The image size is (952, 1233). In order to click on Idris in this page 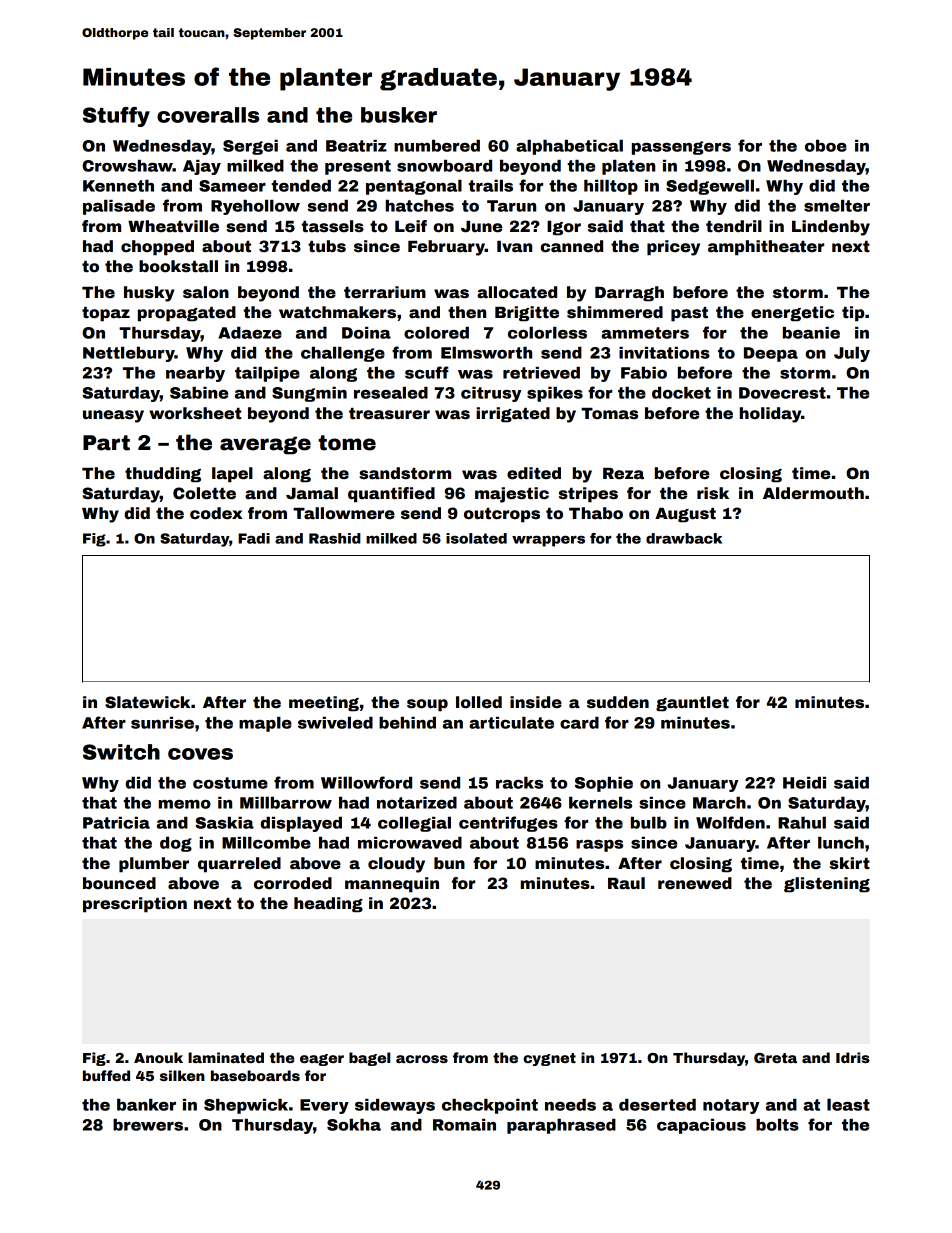, I will do `click(853, 1057)`.
